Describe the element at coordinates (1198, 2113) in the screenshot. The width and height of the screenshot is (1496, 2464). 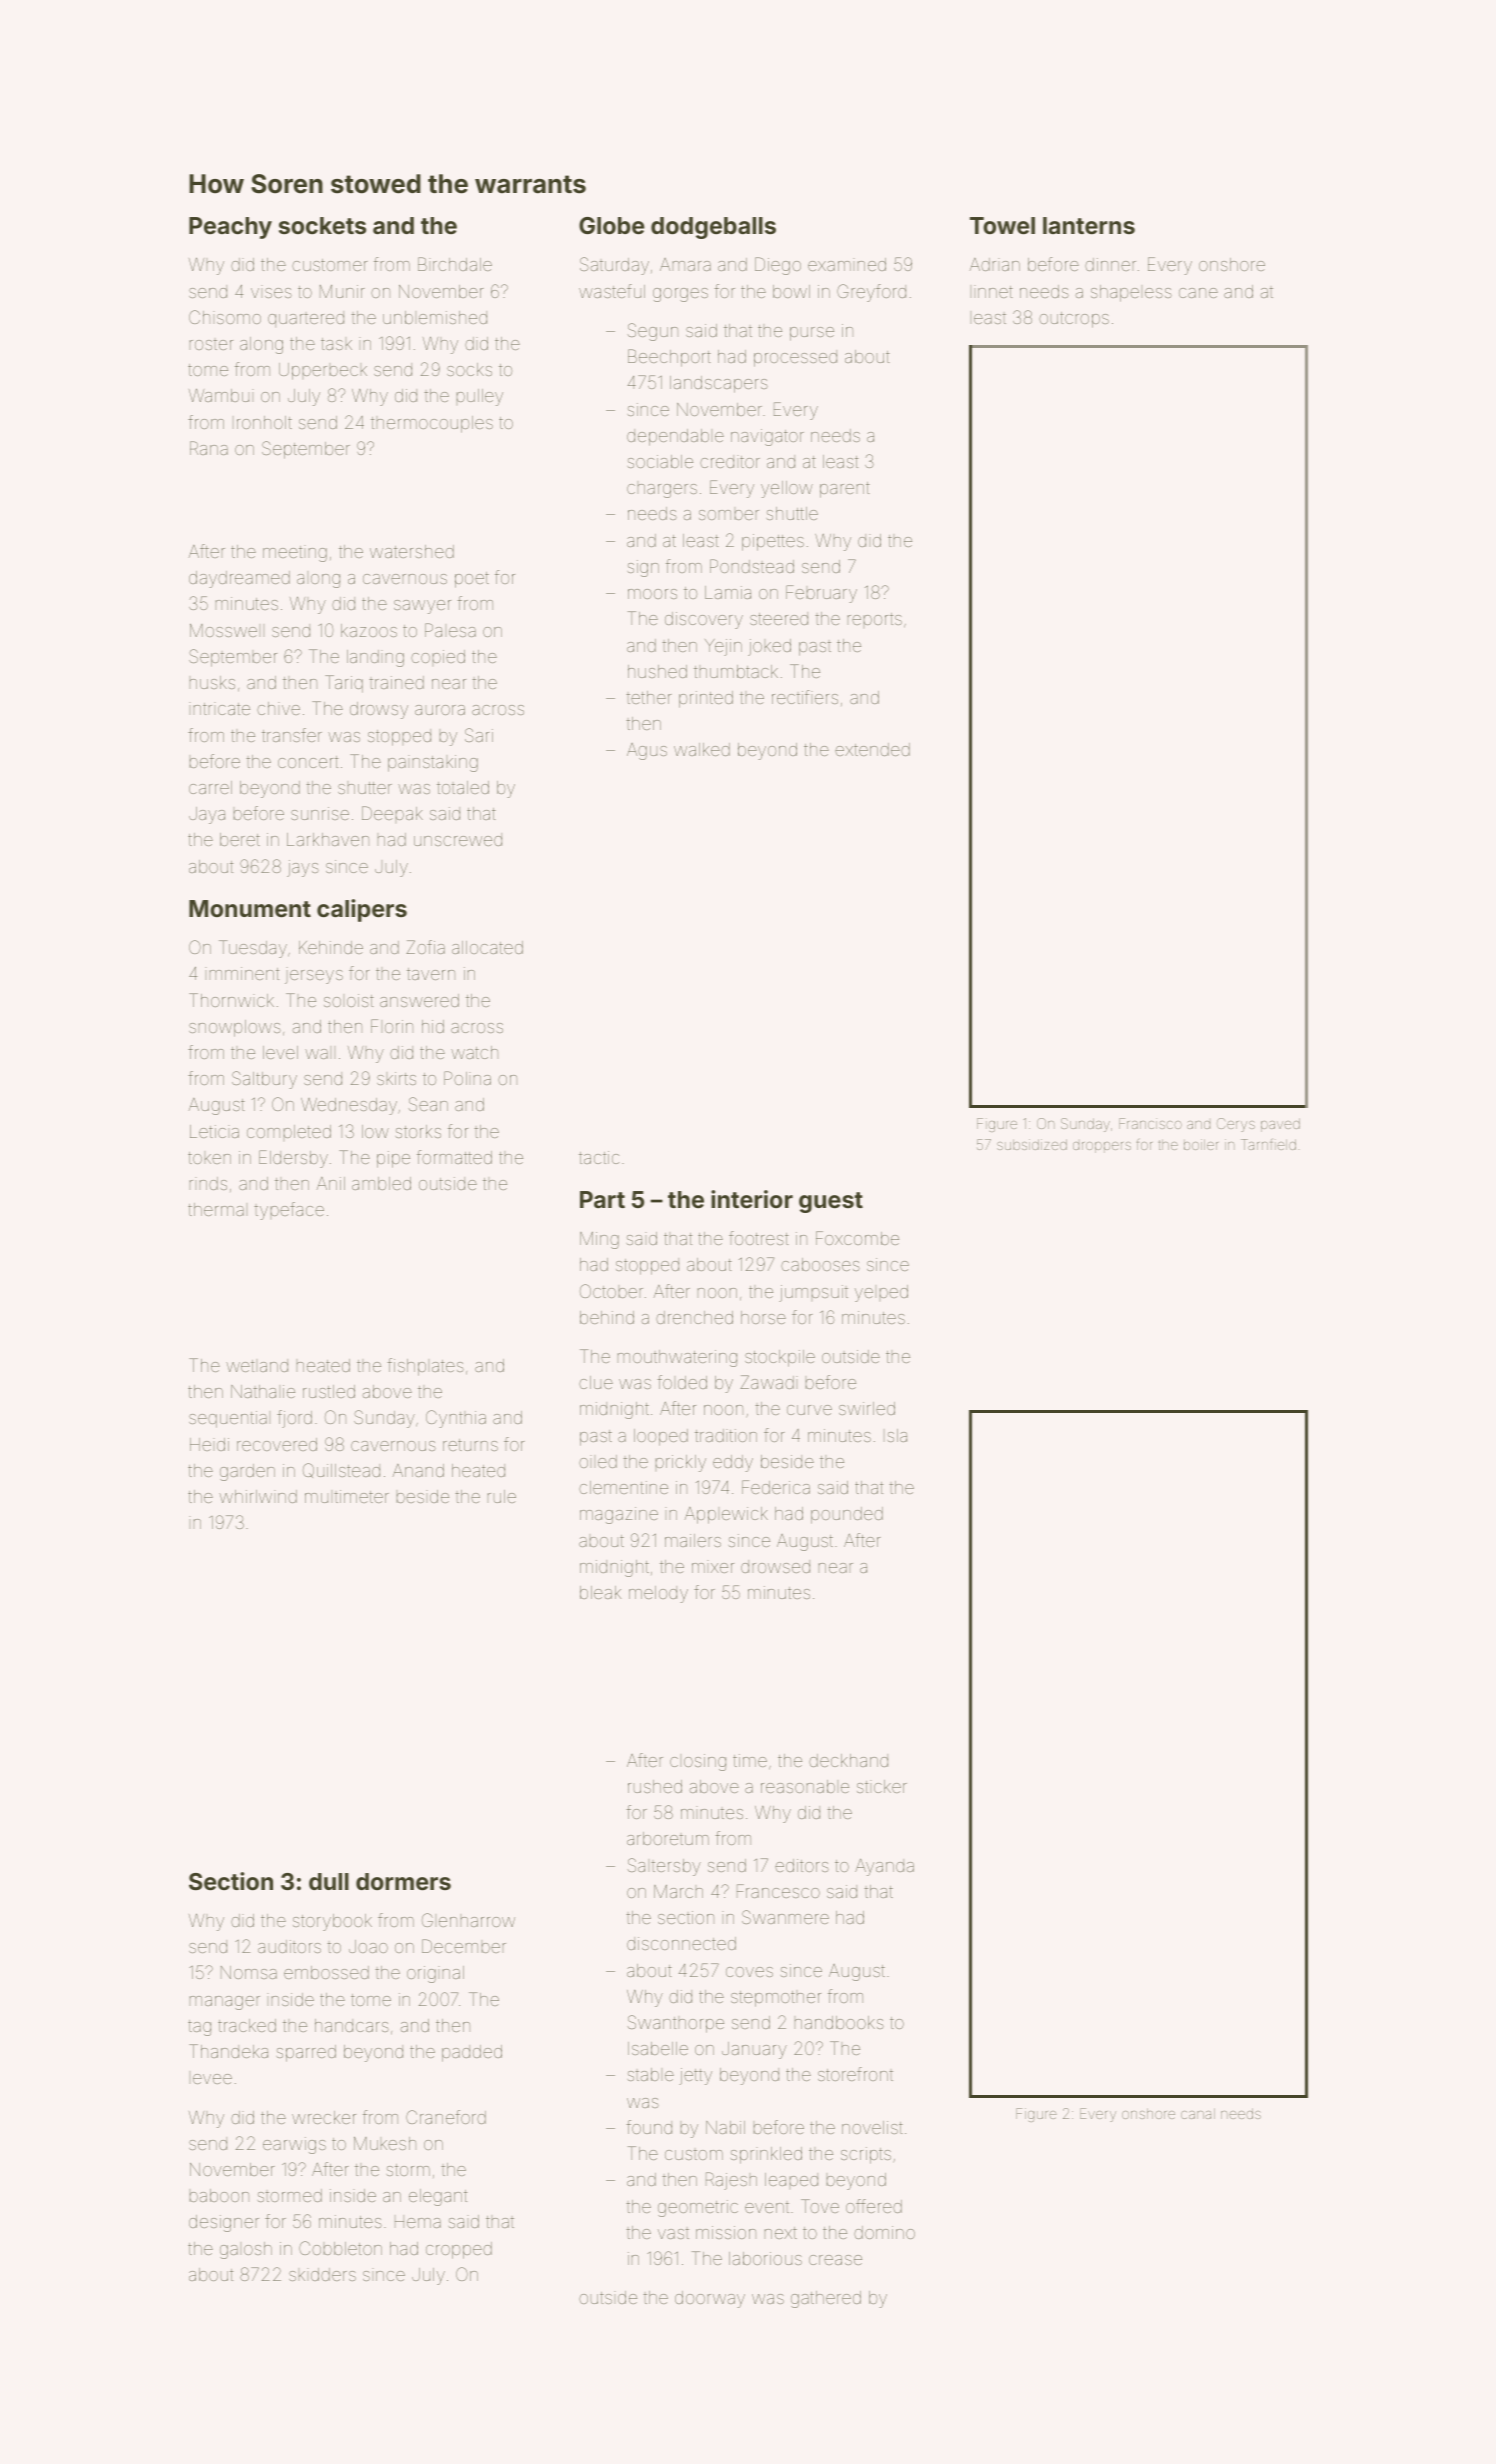
I see `canal` at that location.
